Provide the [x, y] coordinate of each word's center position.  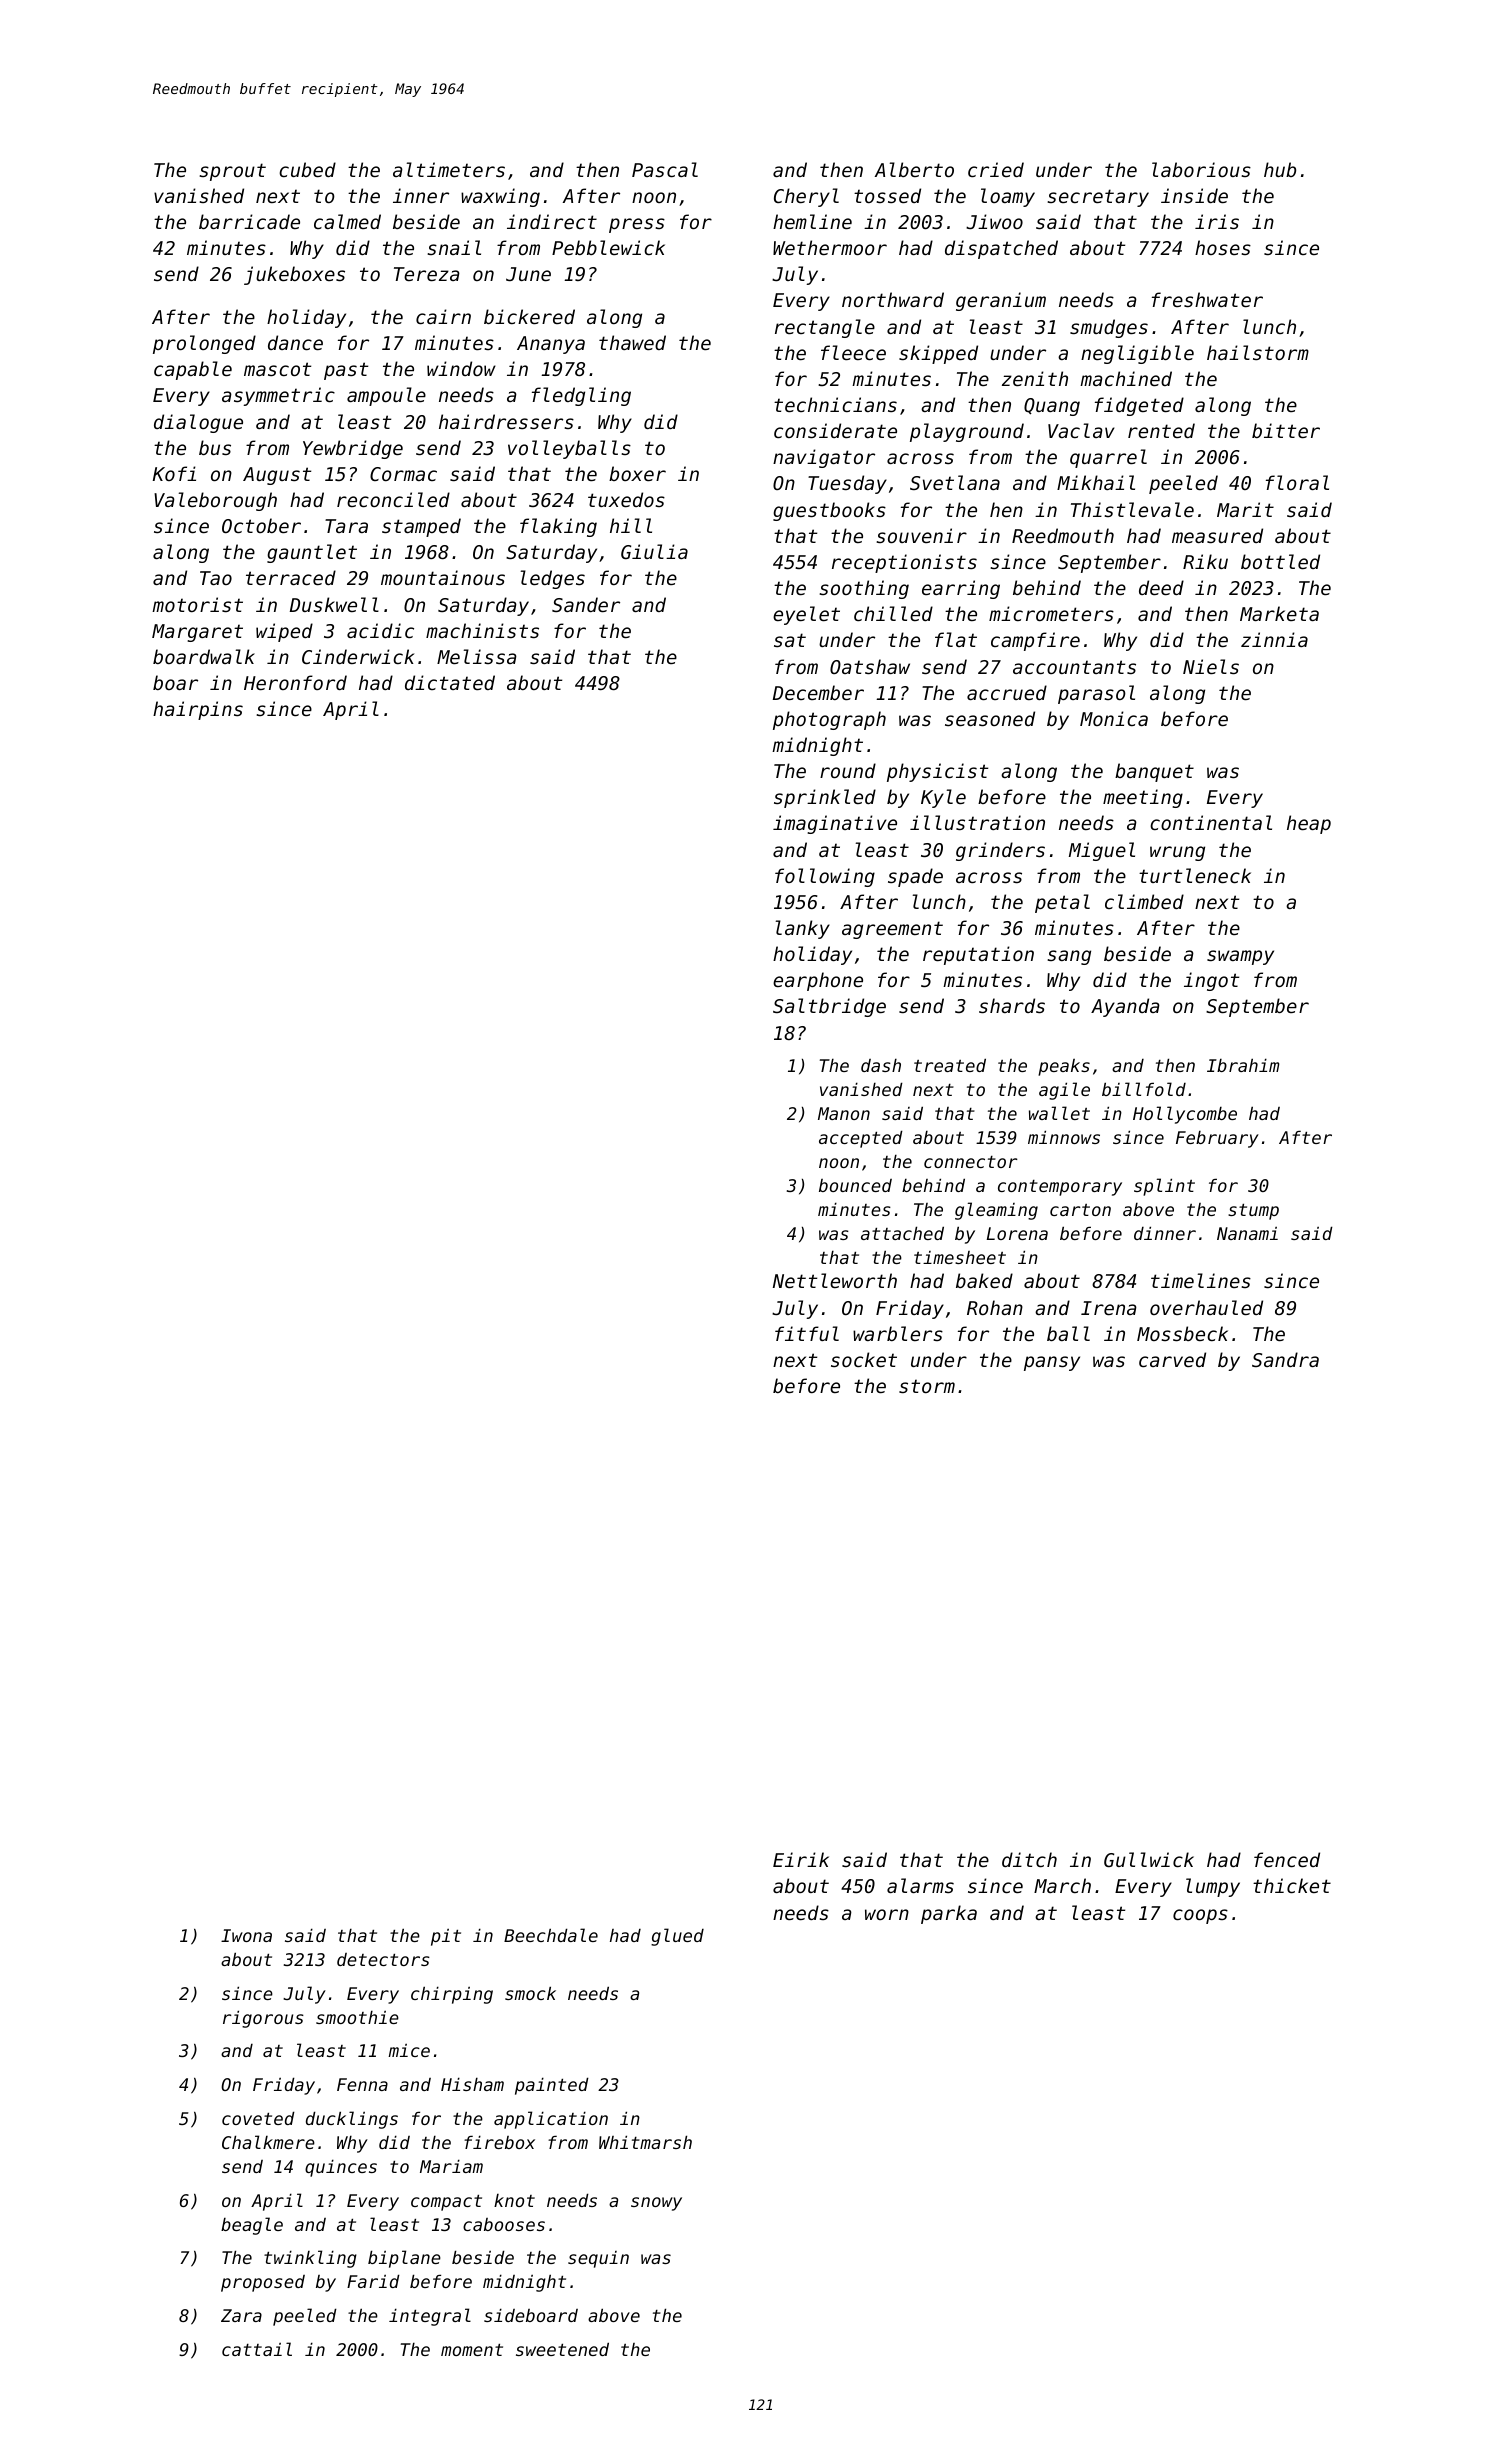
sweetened [562, 2349]
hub [1280, 169]
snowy [656, 2204]
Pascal [665, 169]
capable [193, 370]
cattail [257, 2349]
